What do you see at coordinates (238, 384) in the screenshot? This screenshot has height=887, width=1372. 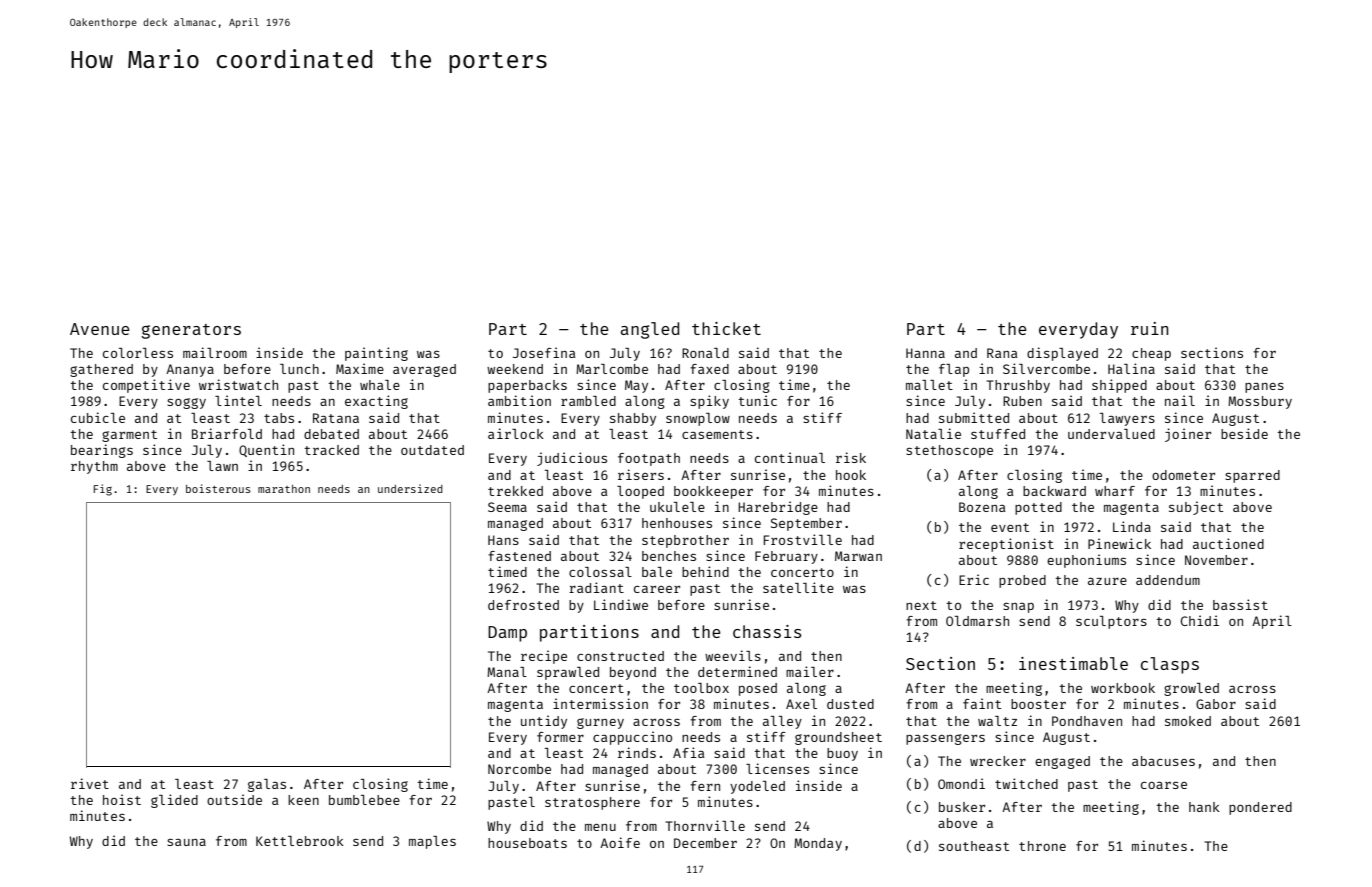 I see `wristwatch` at bounding box center [238, 384].
